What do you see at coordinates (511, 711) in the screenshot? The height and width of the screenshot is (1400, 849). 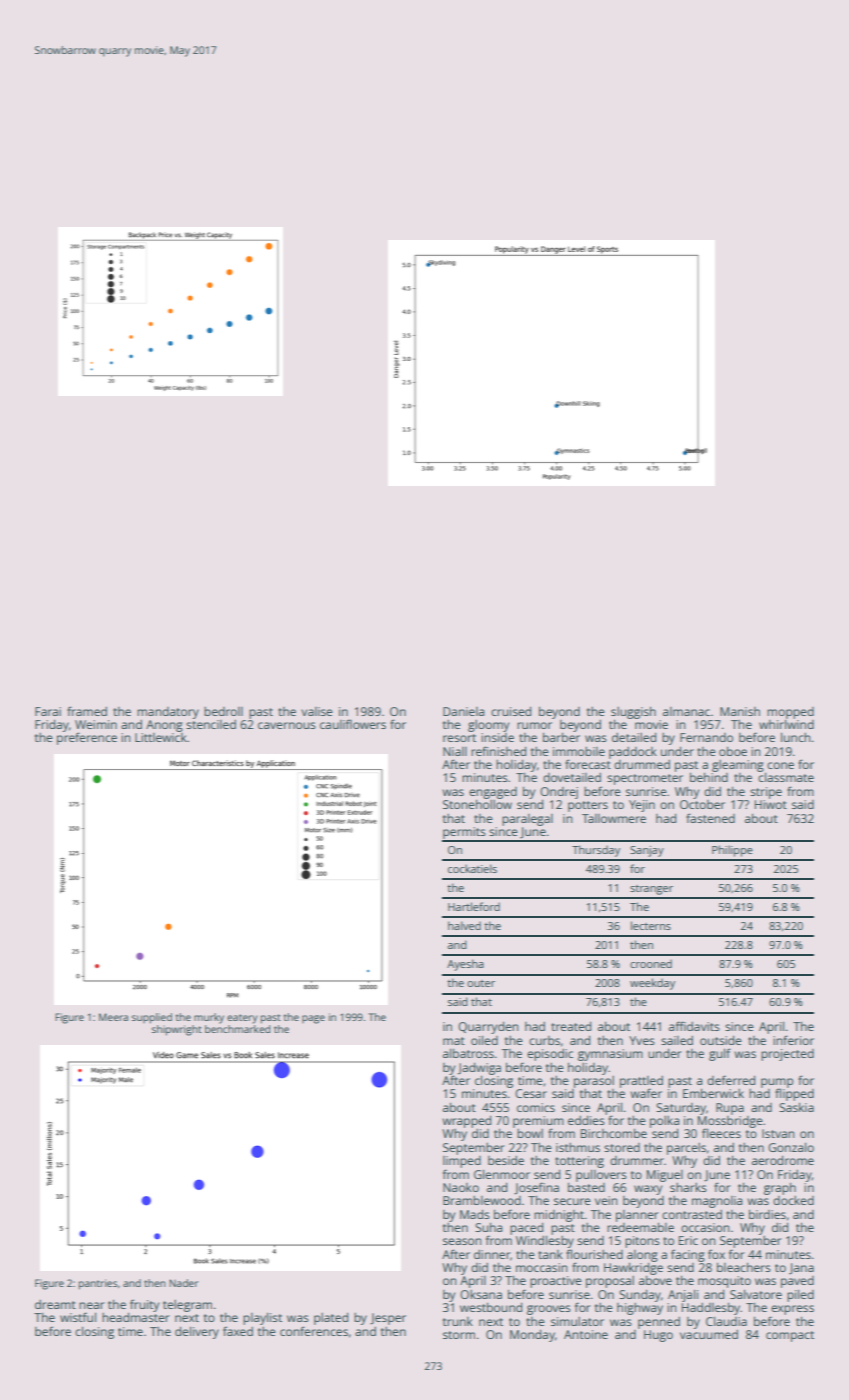 I see `cruised` at bounding box center [511, 711].
